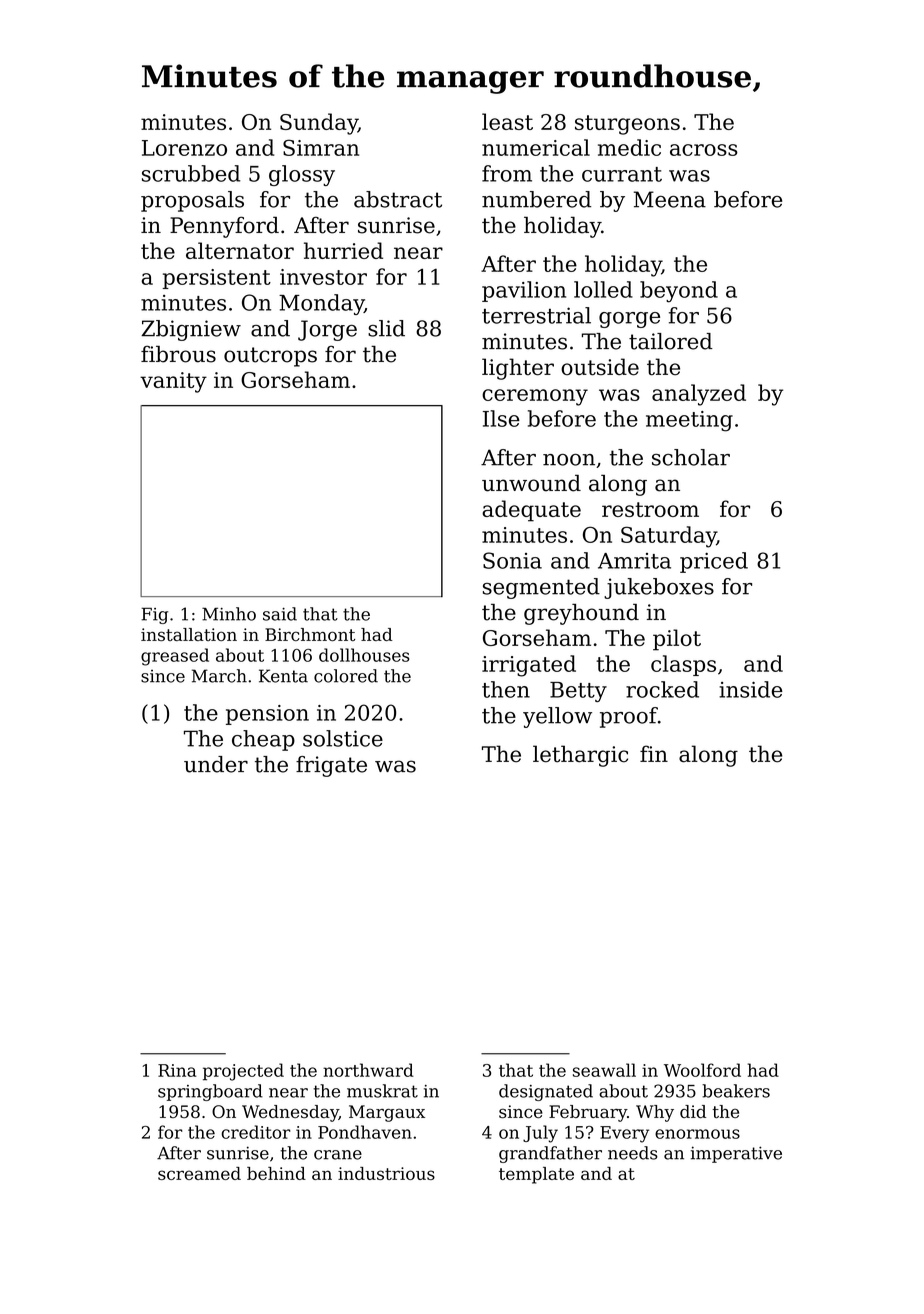  What do you see at coordinates (536, 199) in the screenshot?
I see `numbered` at bounding box center [536, 199].
